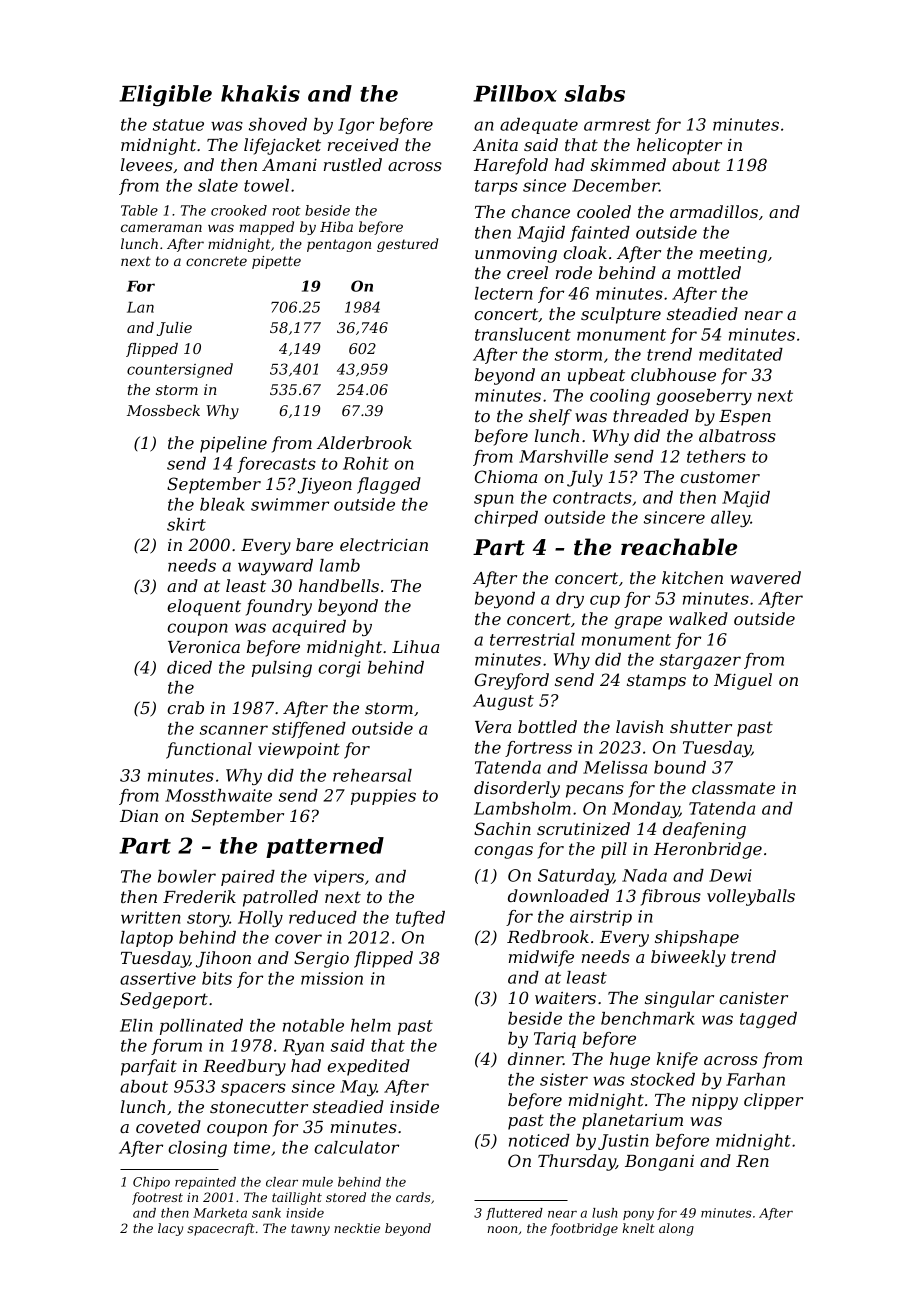  What do you see at coordinates (512, 681) in the screenshot?
I see `Greyford` at bounding box center [512, 681].
